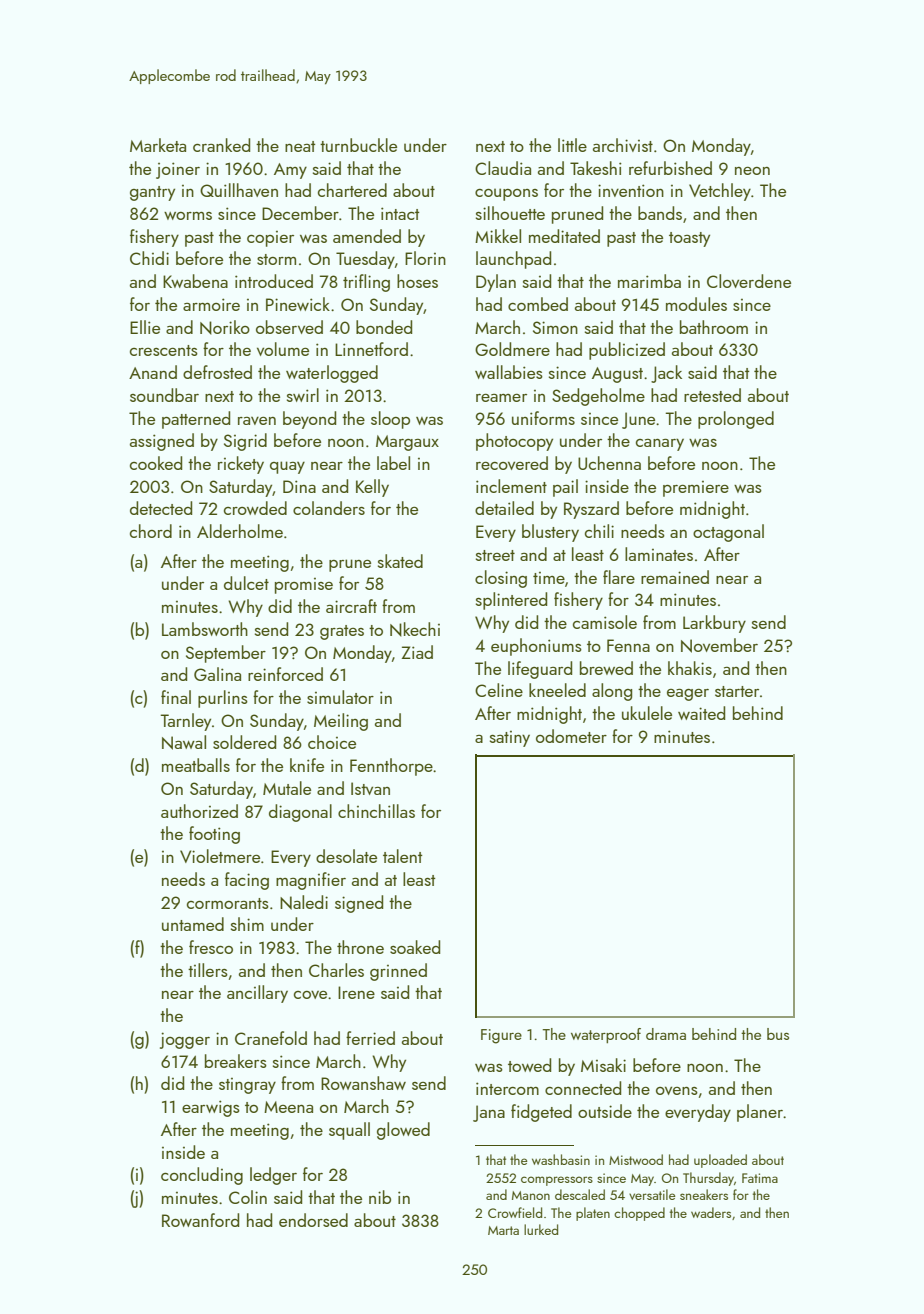 This screenshot has width=924, height=1314. I want to click on neat, so click(300, 146).
